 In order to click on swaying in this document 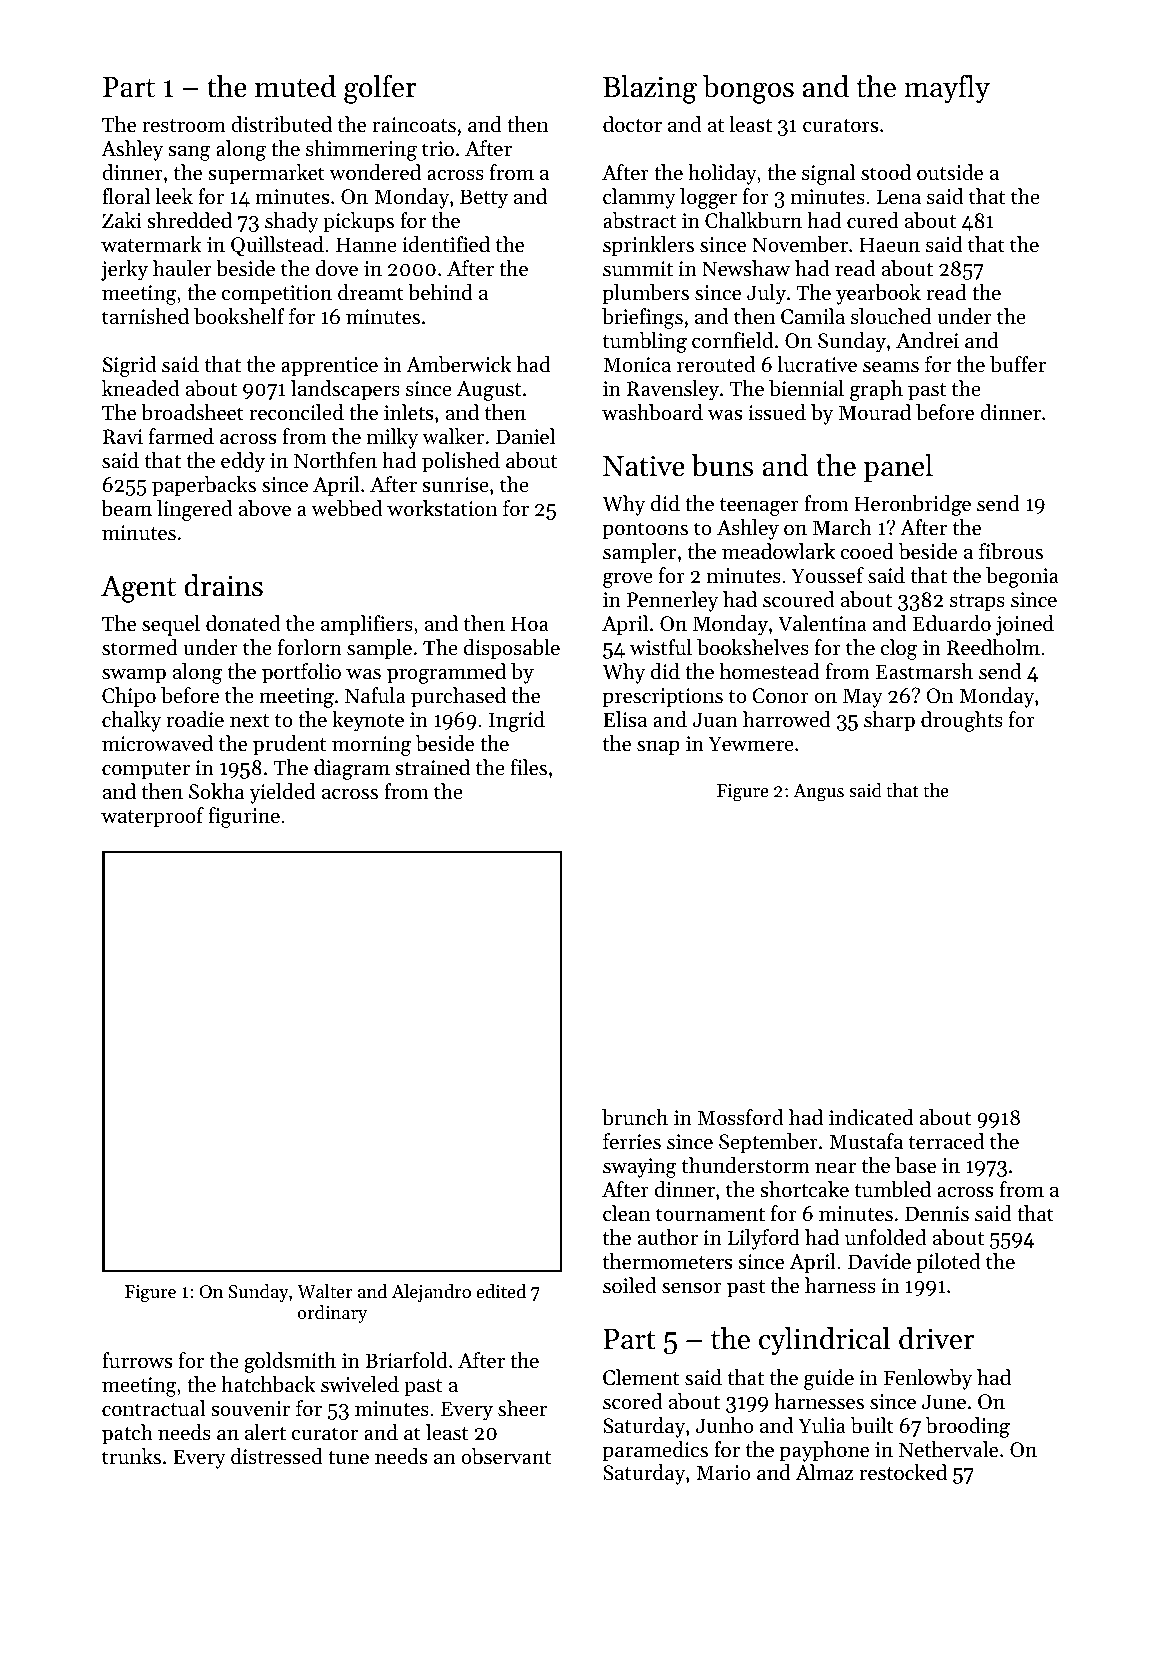, I will do `click(640, 1168)`.
